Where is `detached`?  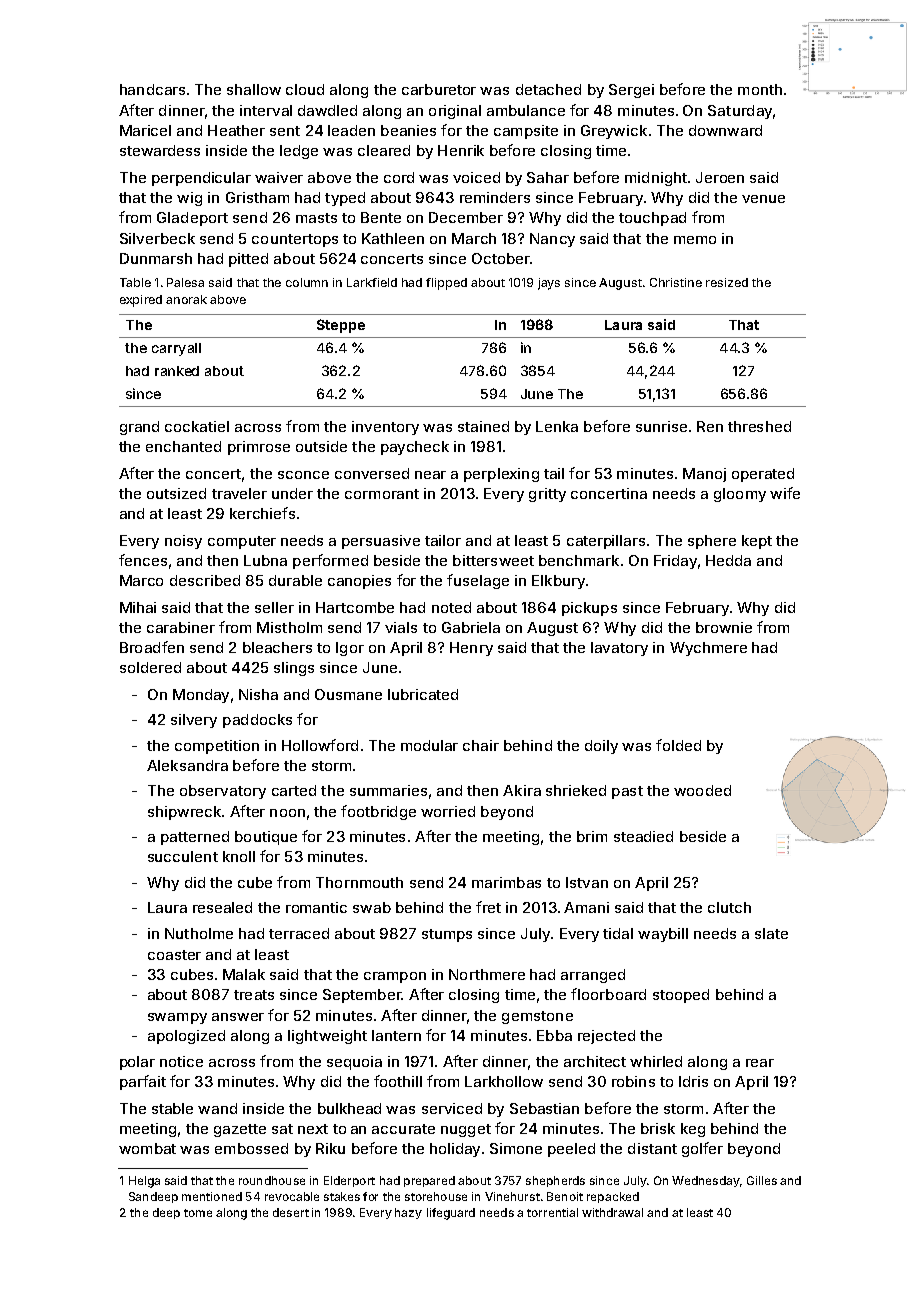 detached is located at coordinates (548, 89).
